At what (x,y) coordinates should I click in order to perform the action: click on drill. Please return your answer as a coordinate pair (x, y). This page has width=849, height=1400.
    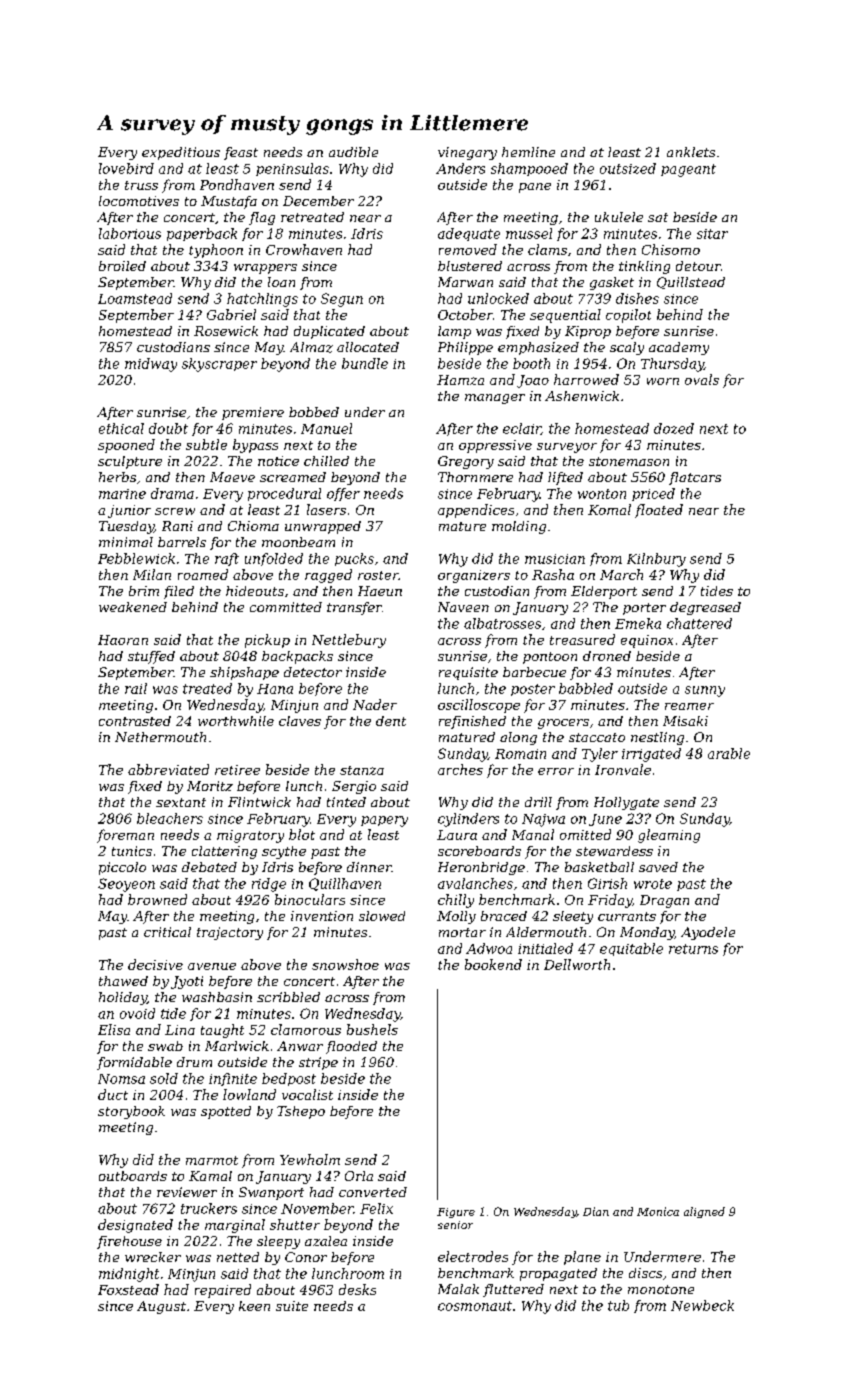
    Looking at the image, I should click on (538, 802).
